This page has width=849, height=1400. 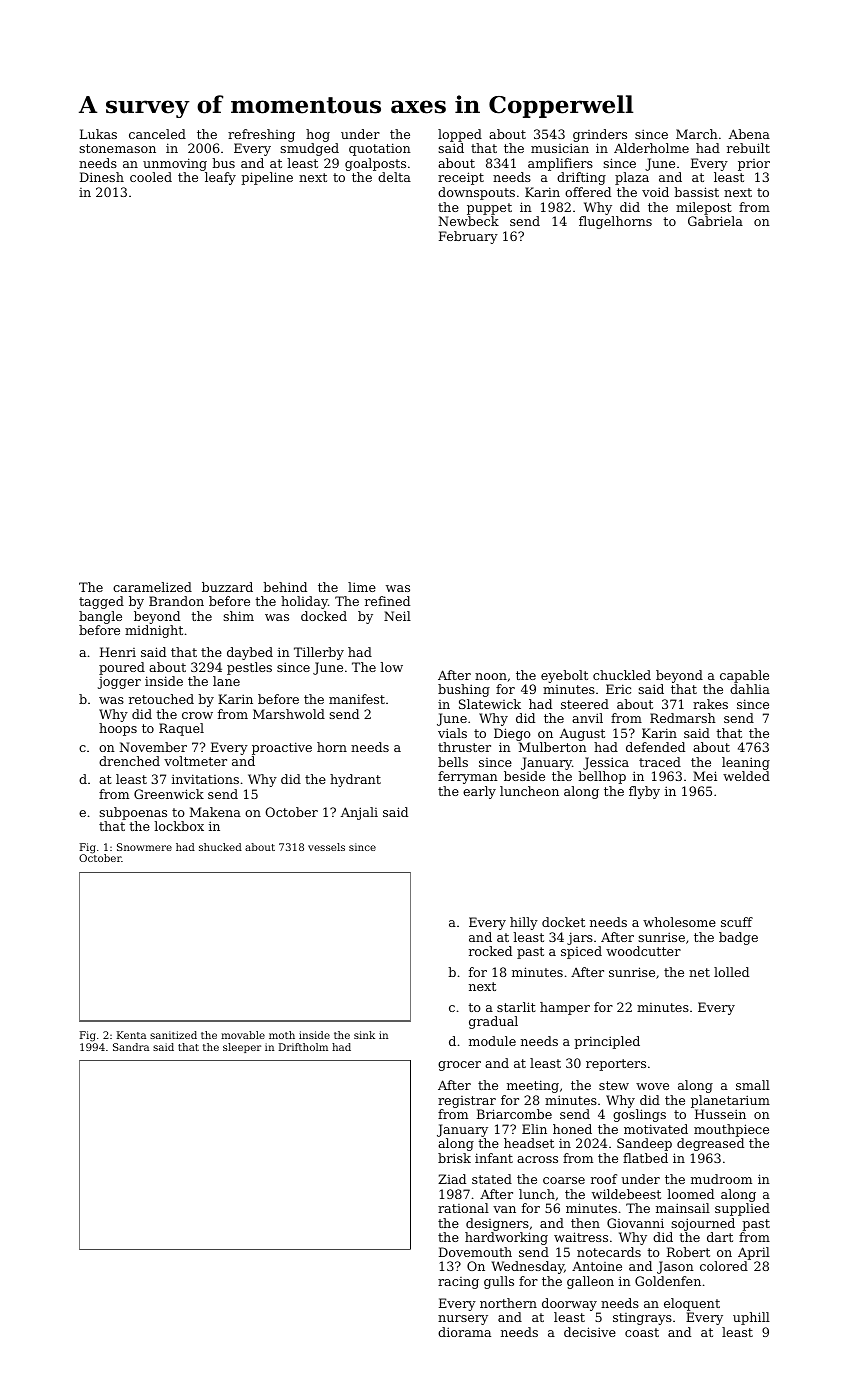 I want to click on eyebolt, so click(x=564, y=676).
